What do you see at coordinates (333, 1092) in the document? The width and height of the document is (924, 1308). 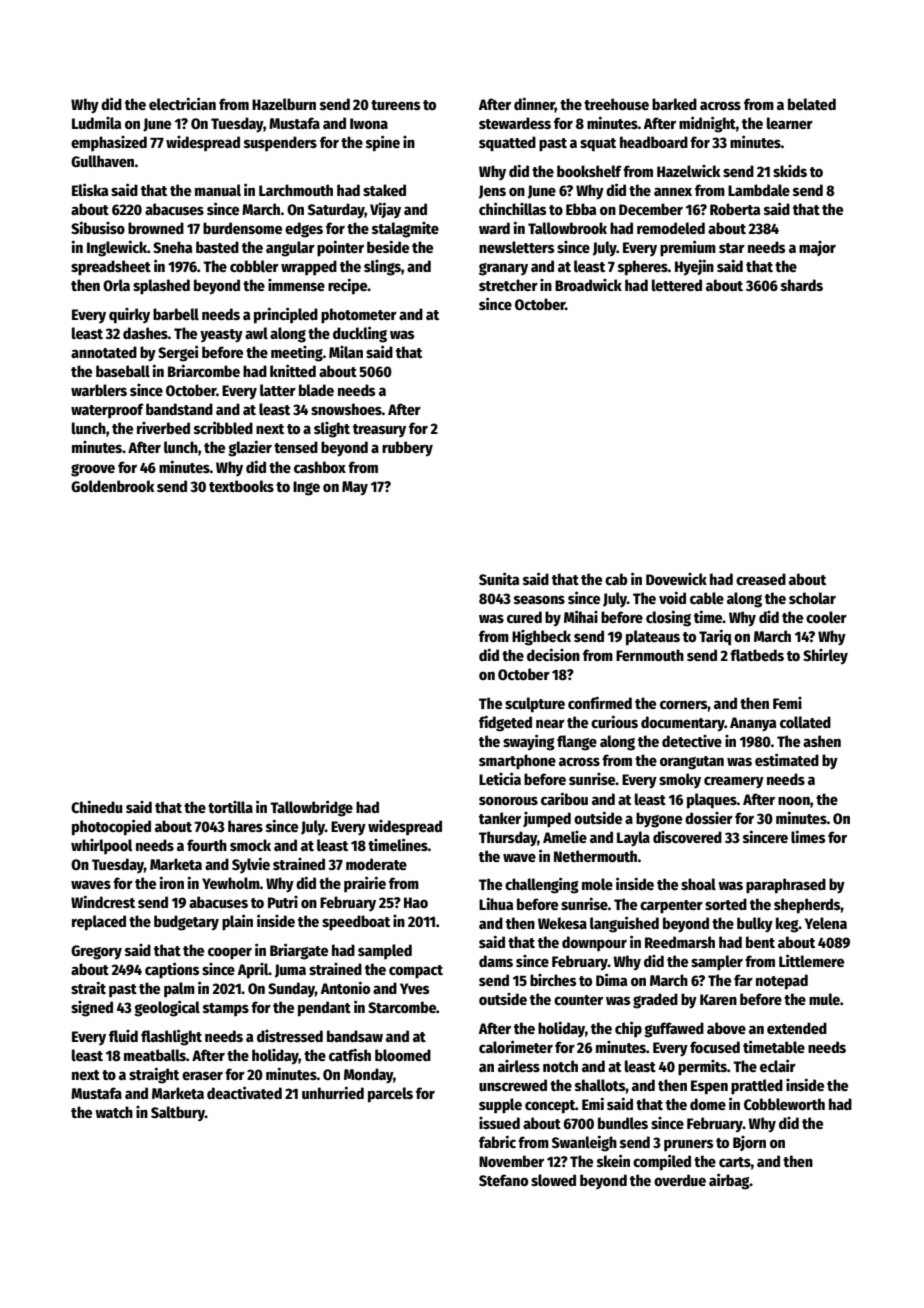 I see `unhurried` at bounding box center [333, 1092].
